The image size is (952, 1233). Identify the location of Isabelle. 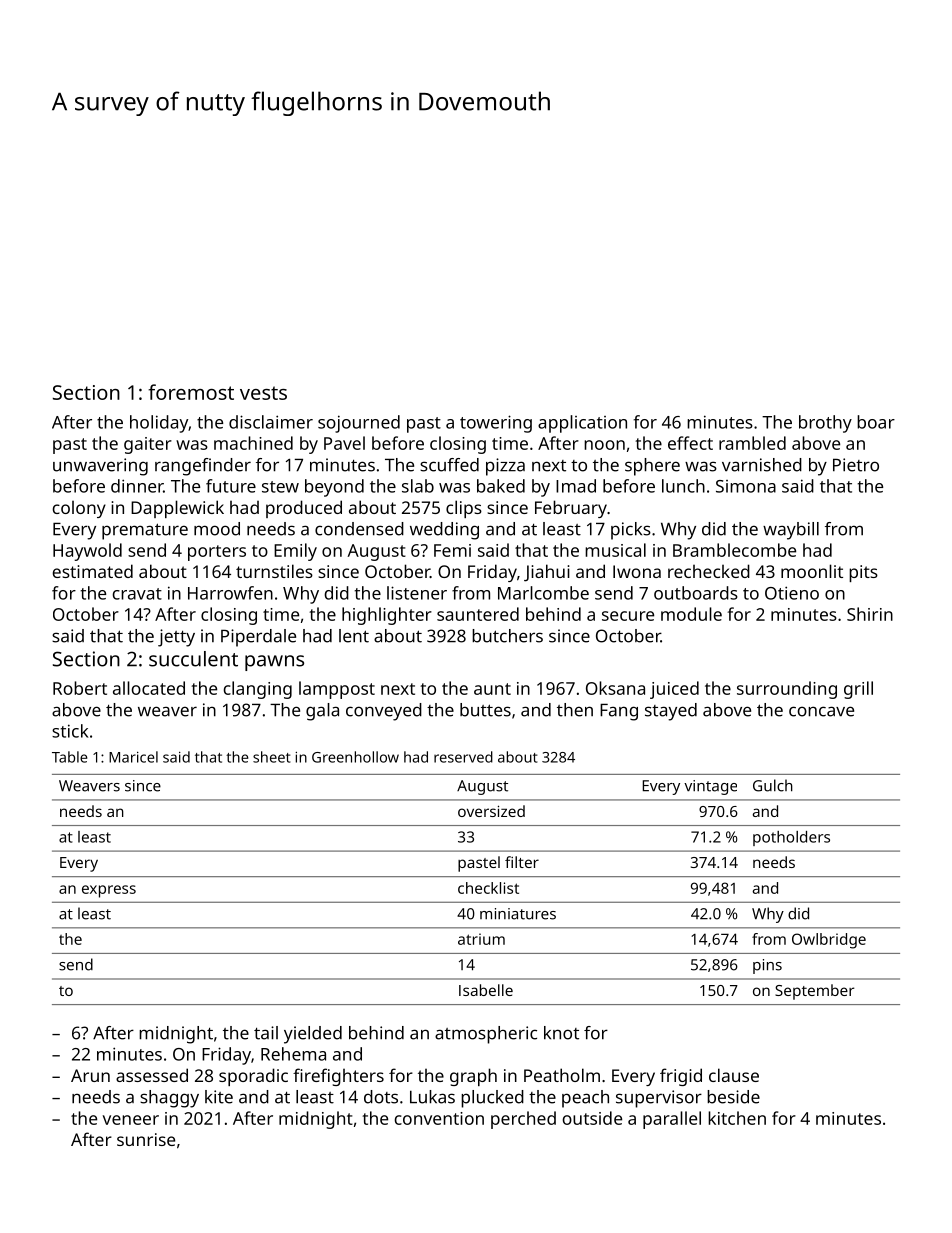
(486, 990).
